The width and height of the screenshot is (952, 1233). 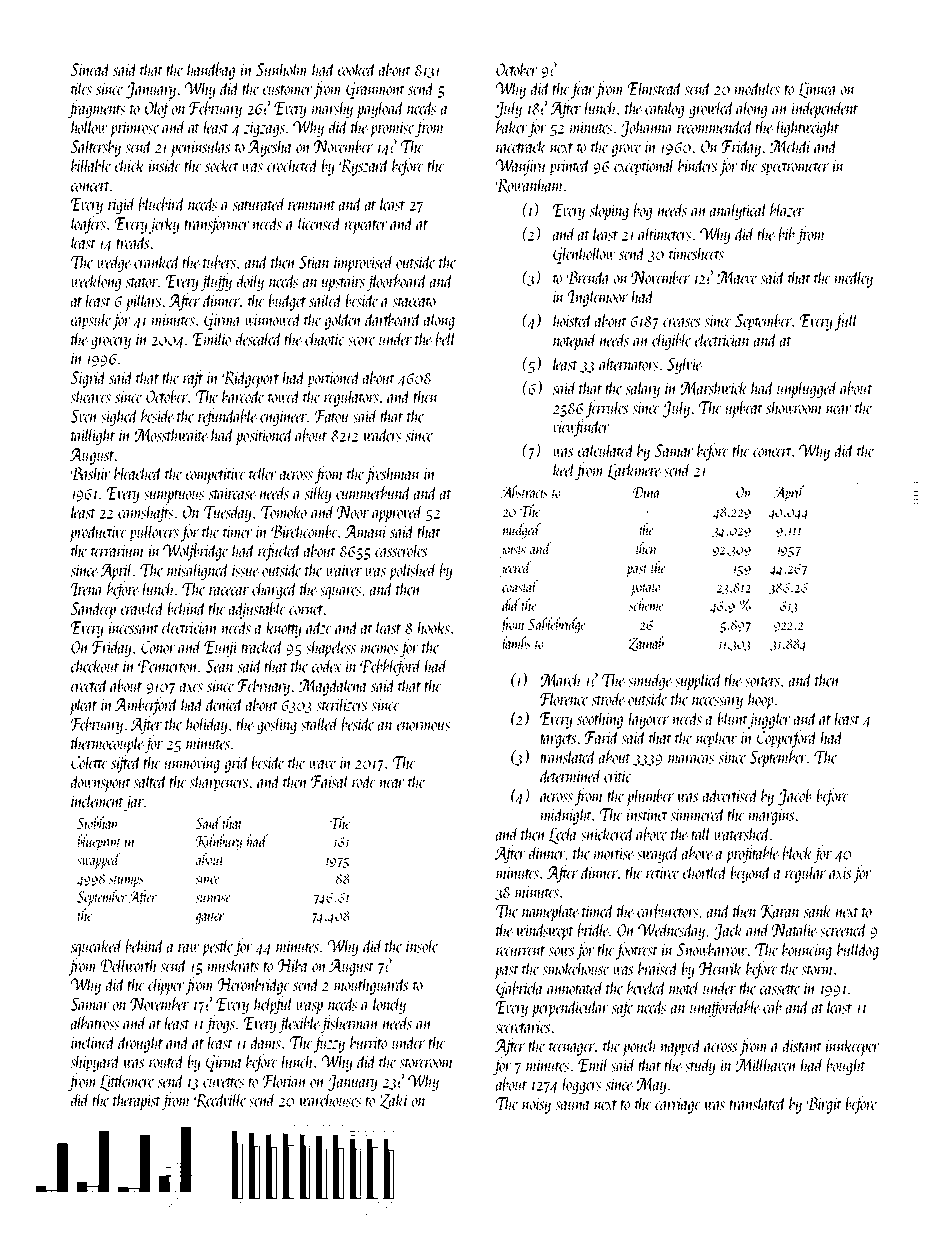 What do you see at coordinates (91, 69) in the screenshot?
I see `Sinead` at bounding box center [91, 69].
